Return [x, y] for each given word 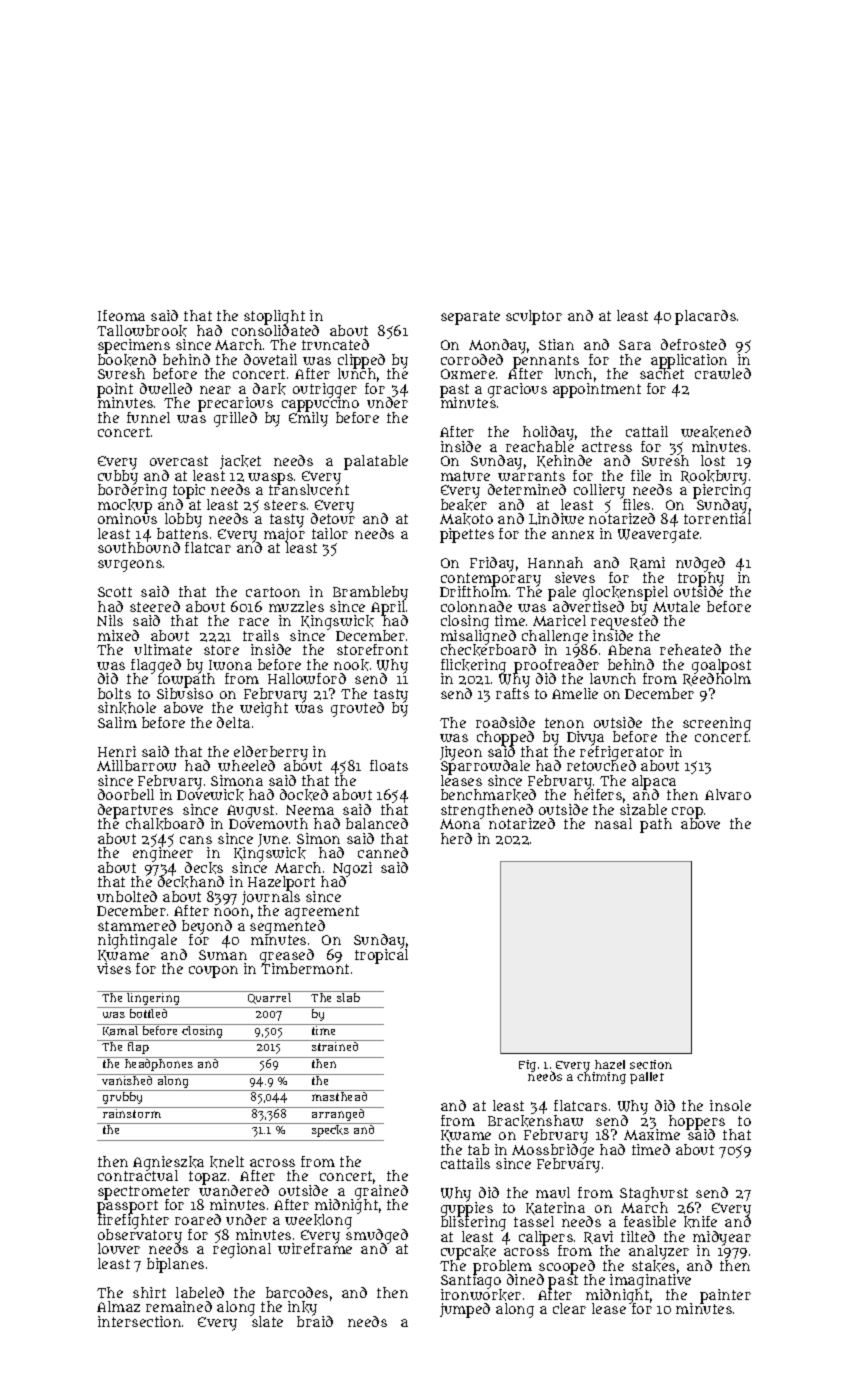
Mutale [676, 606]
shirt [149, 1292]
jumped [465, 1310]
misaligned [478, 637]
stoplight [274, 317]
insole [730, 1105]
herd [456, 838]
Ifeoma [121, 315]
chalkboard [165, 824]
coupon [213, 972]
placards [705, 317]
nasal [613, 823]
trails [261, 635]
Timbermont [305, 969]
